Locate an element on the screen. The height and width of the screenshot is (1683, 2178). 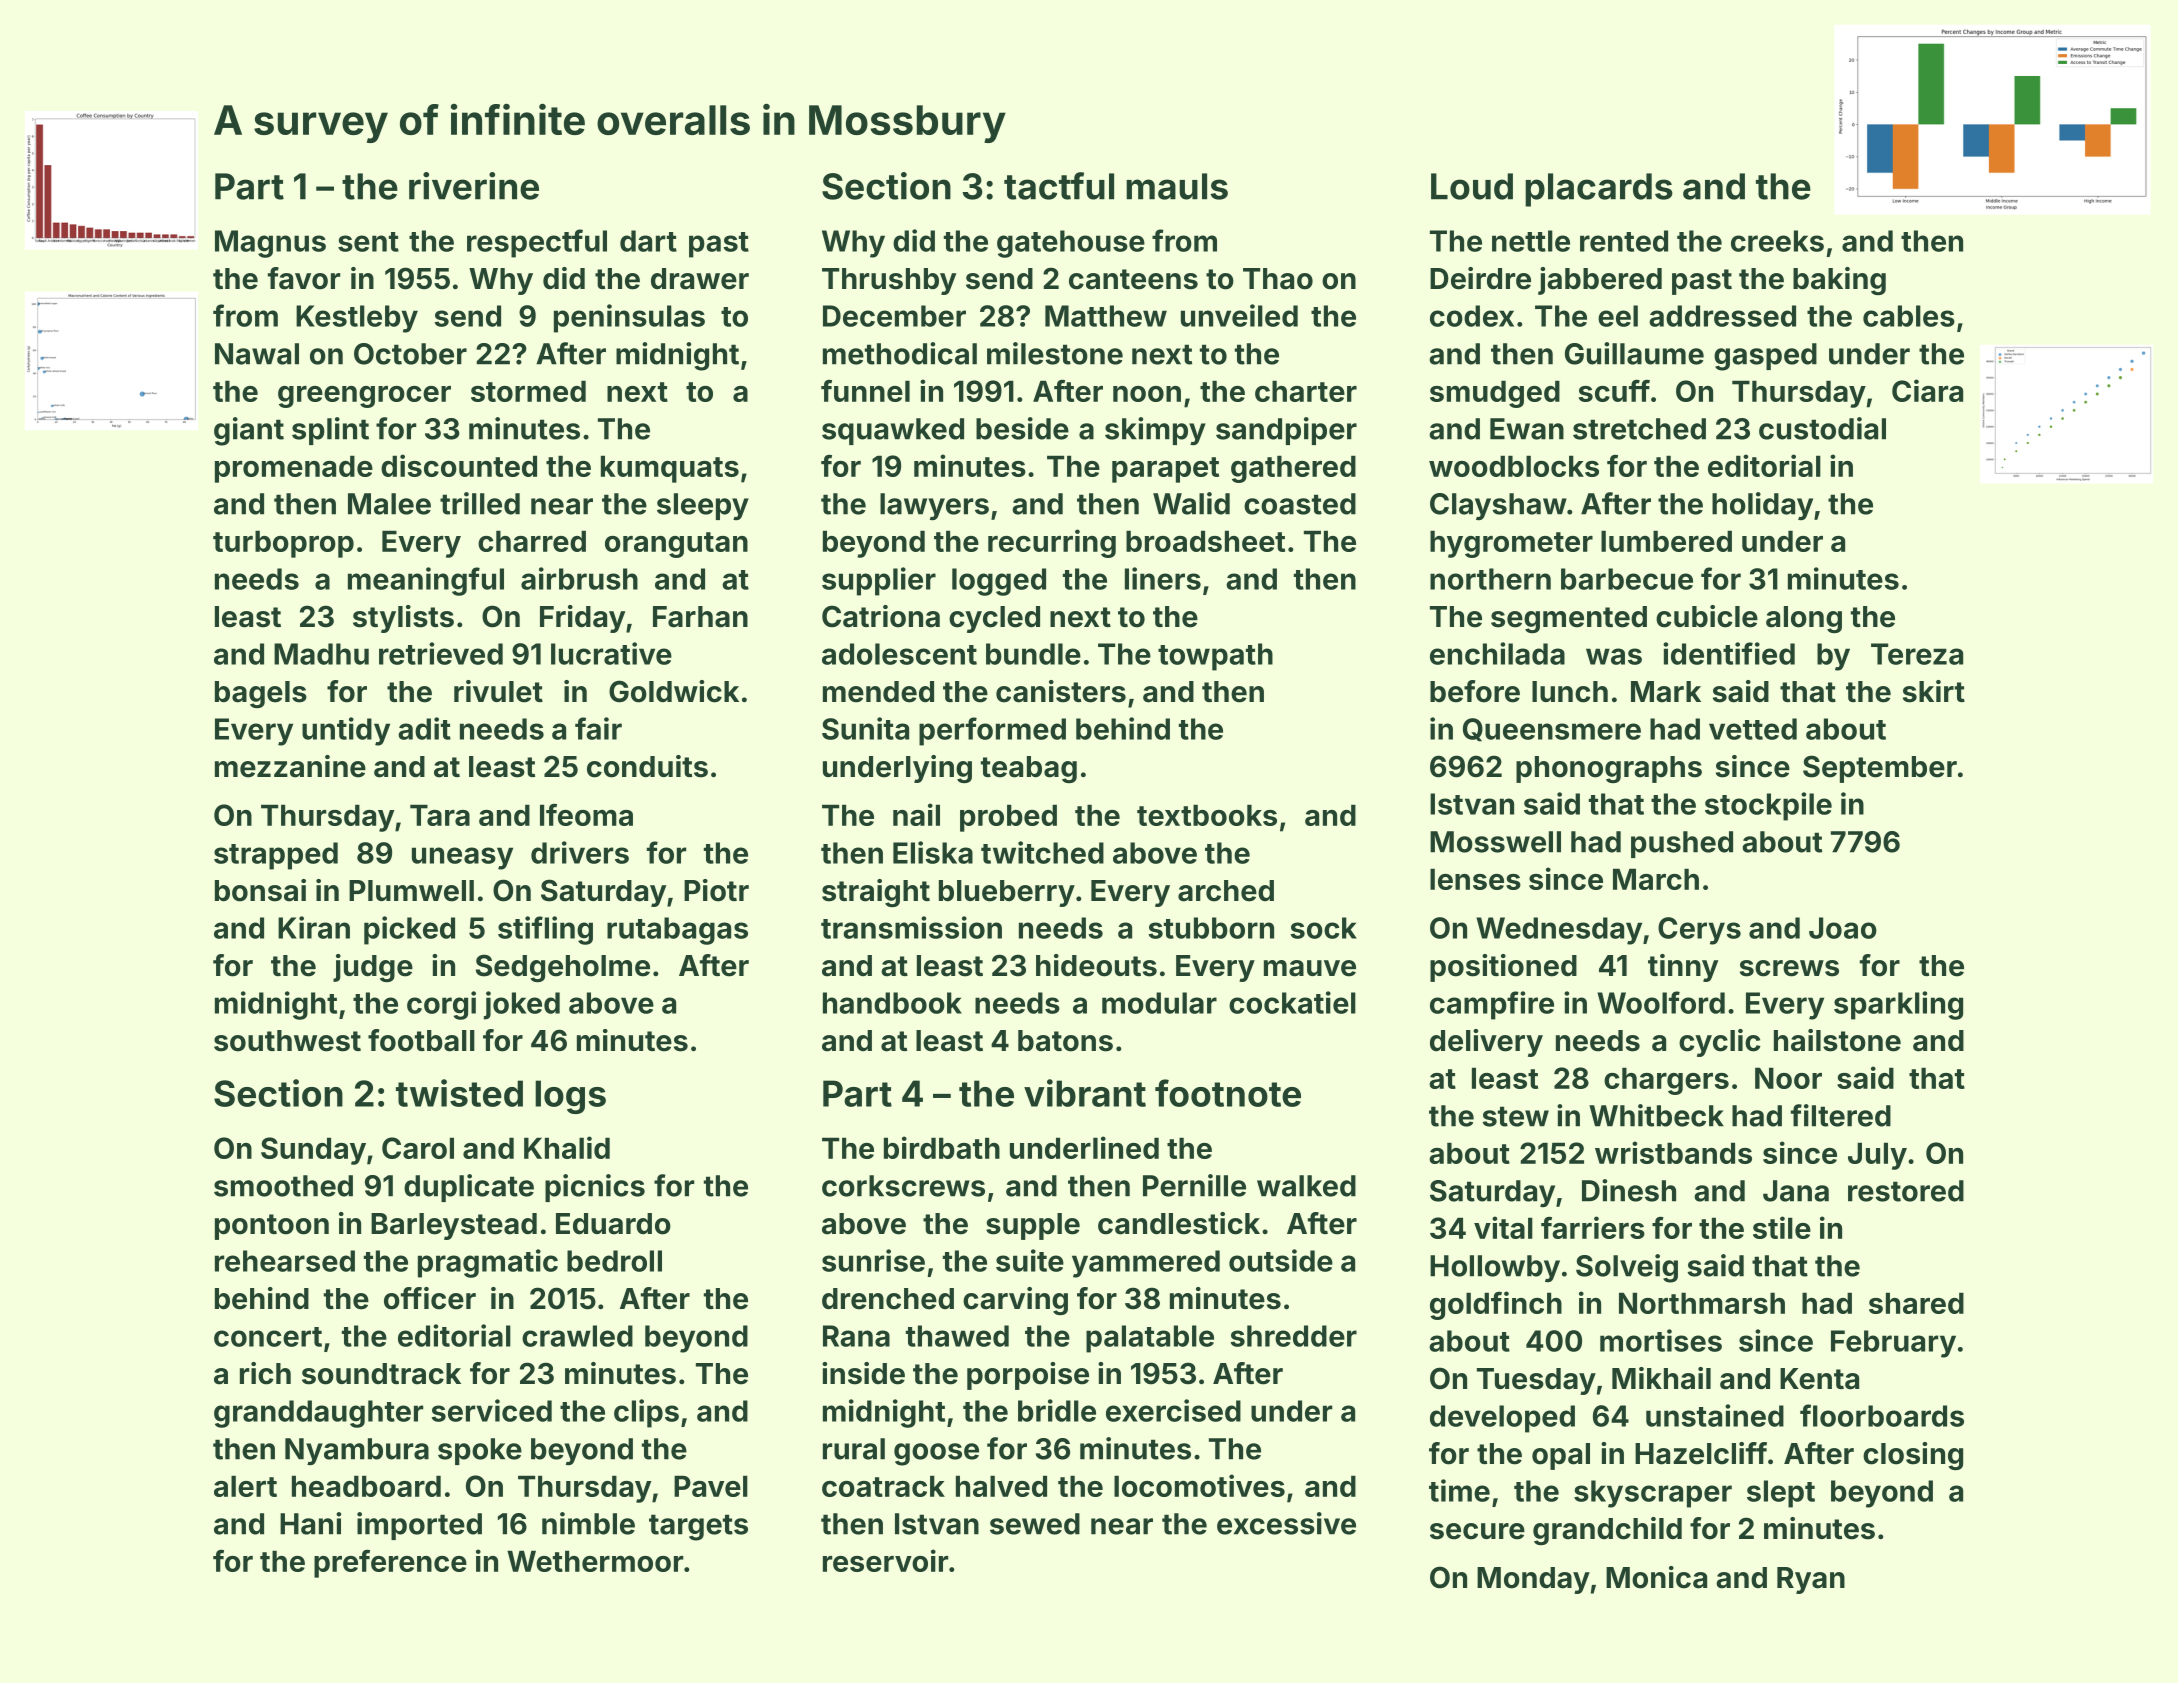
preference is located at coordinates (390, 1564).
